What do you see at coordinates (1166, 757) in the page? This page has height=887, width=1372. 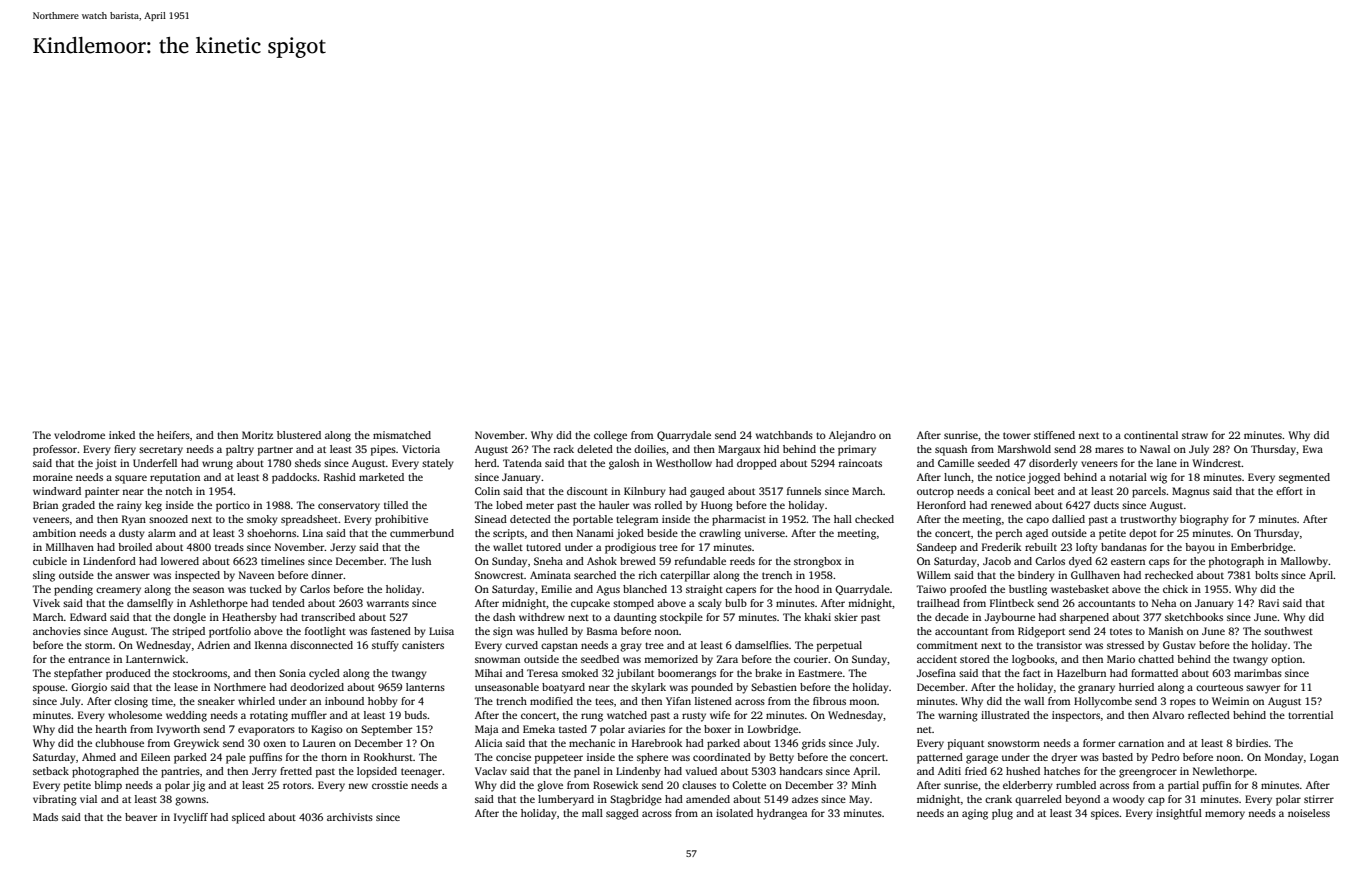 I see `Pedro` at bounding box center [1166, 757].
